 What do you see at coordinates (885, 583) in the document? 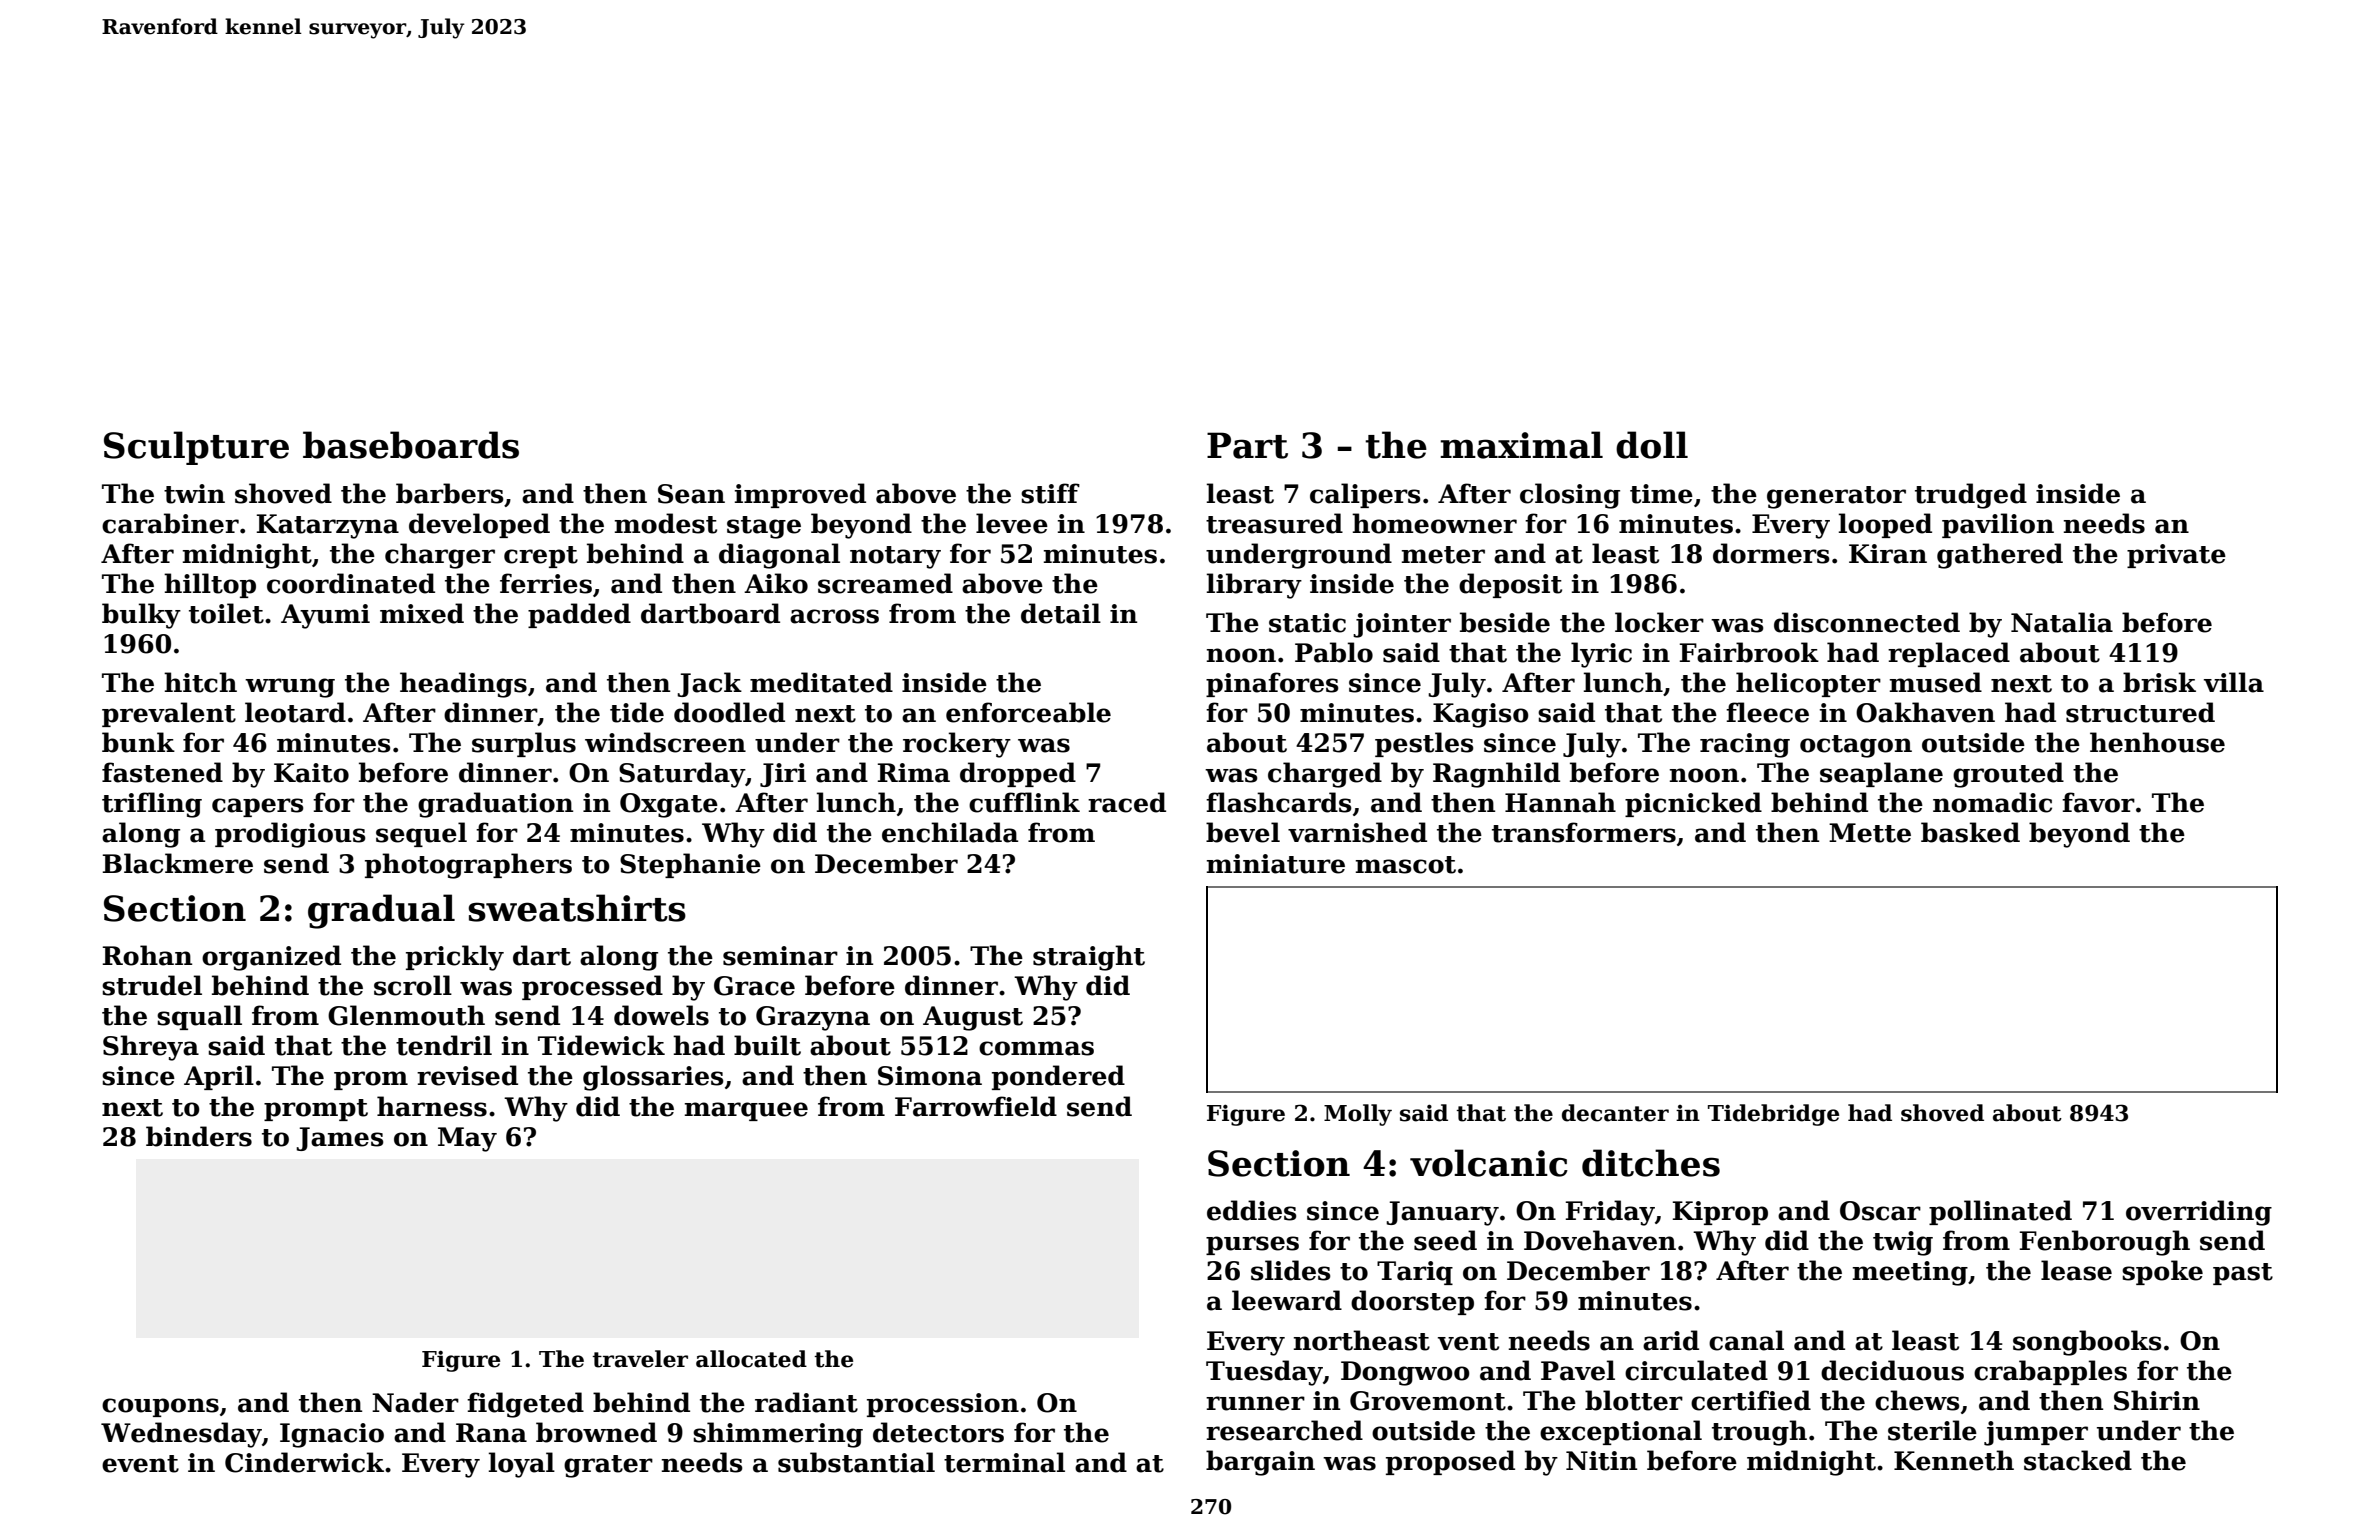
I see `screamed` at bounding box center [885, 583].
